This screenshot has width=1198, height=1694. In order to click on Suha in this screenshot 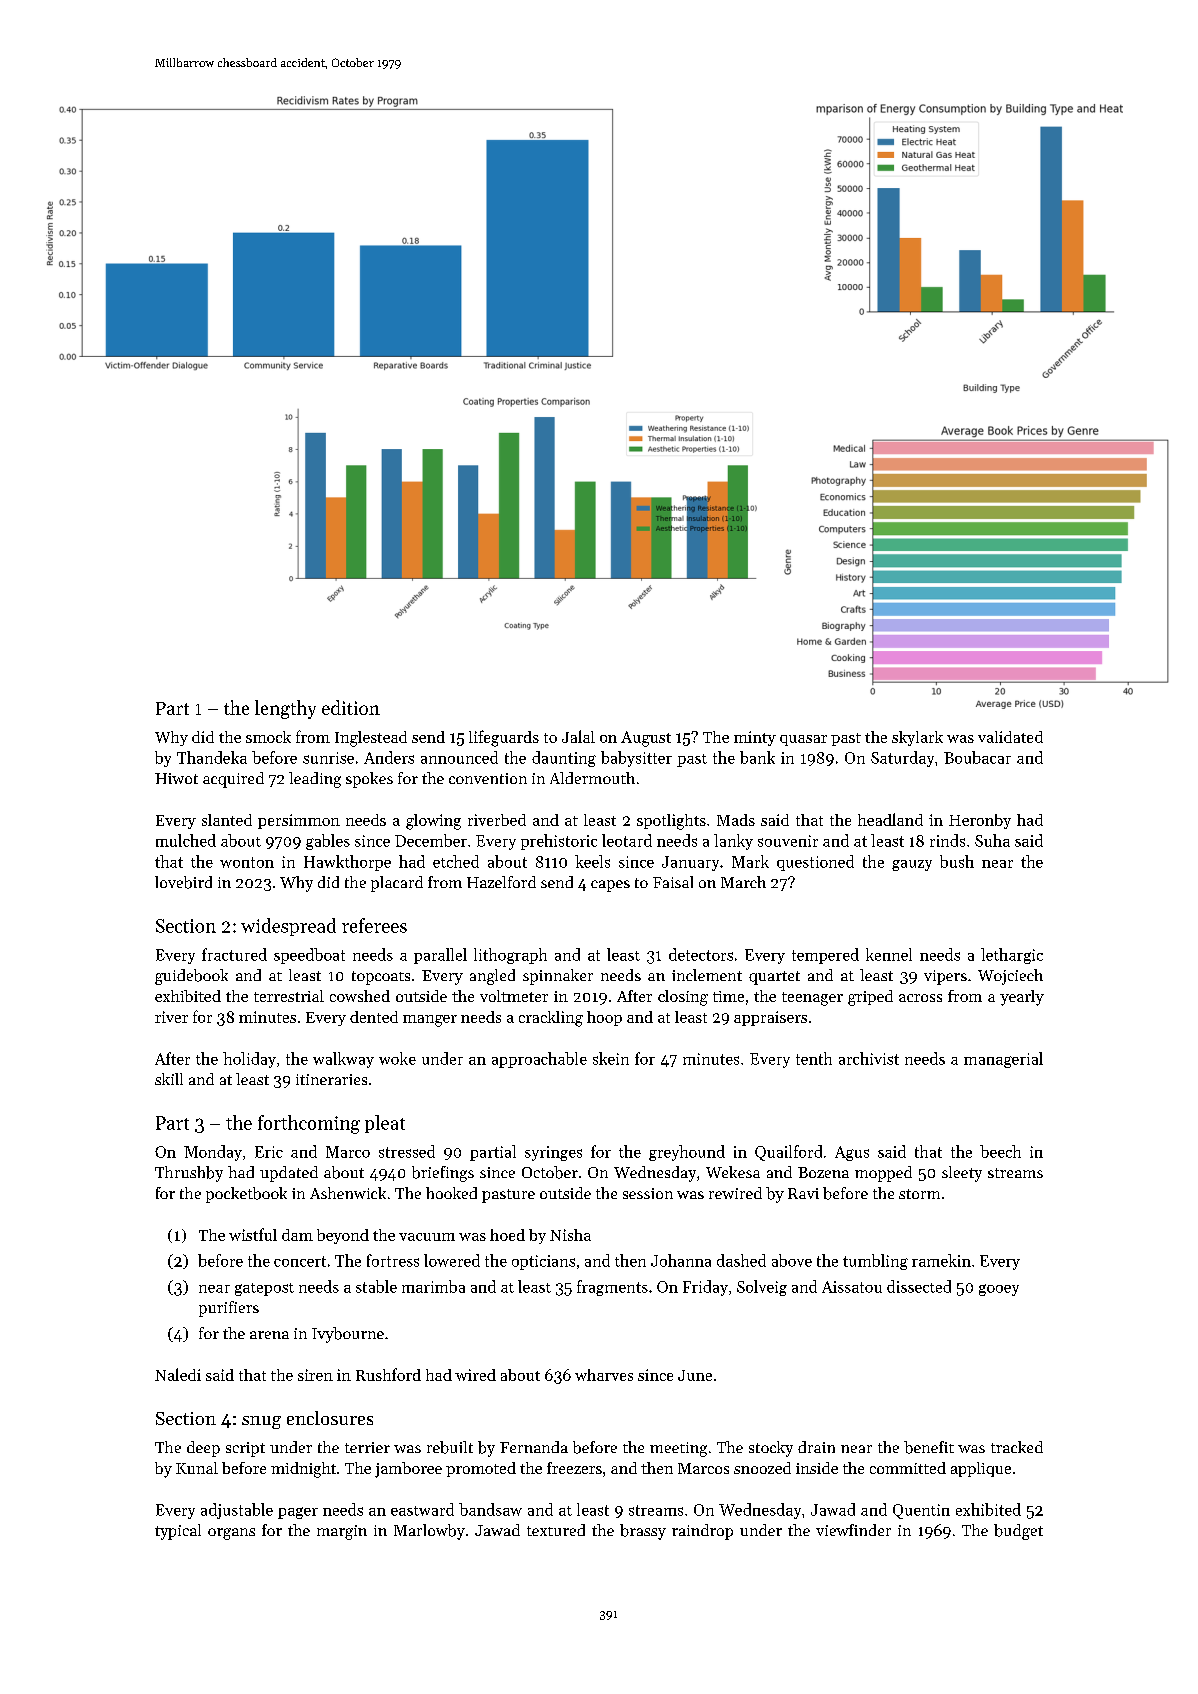, I will do `click(992, 840)`.
